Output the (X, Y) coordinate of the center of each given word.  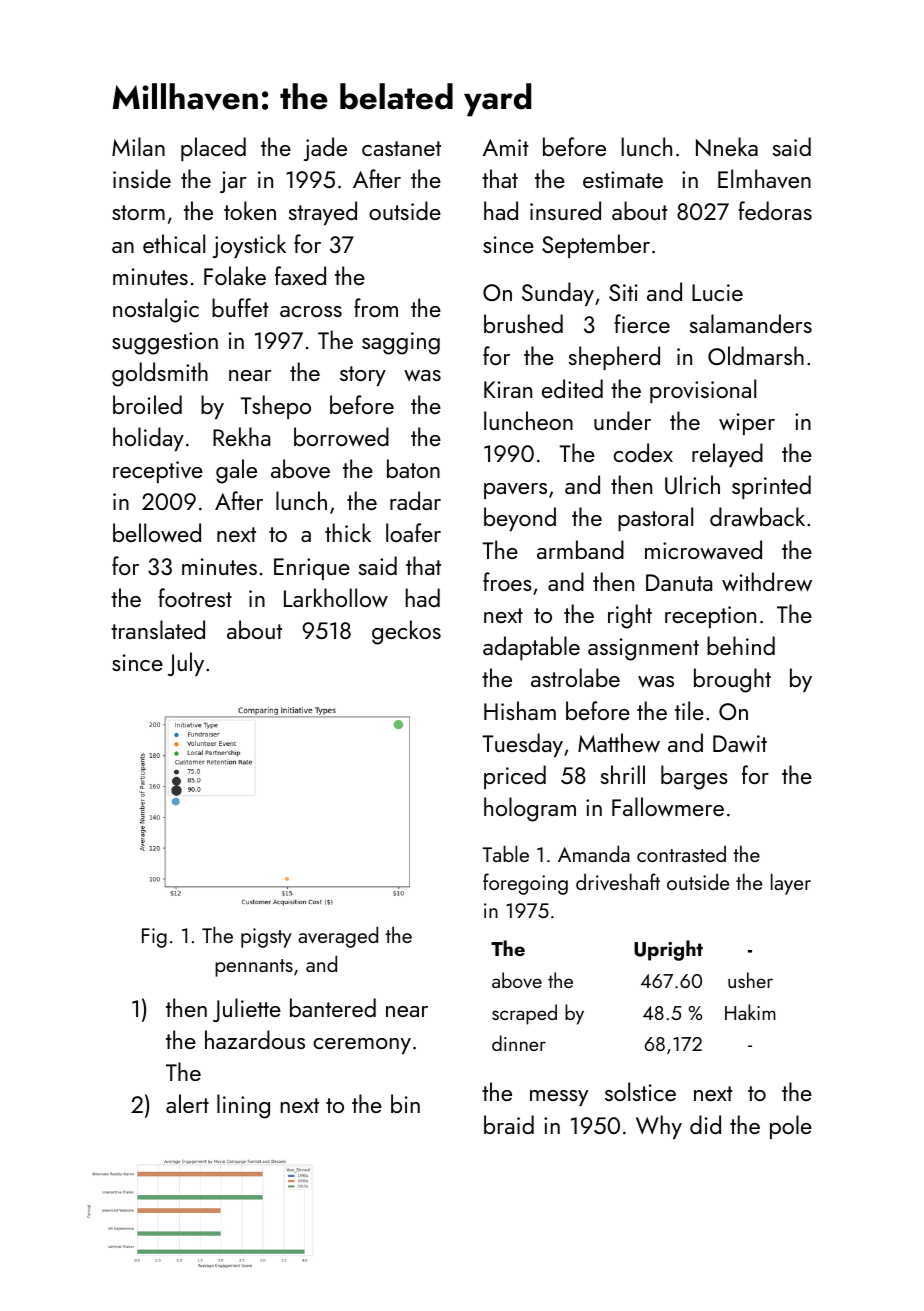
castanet (401, 148)
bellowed (157, 533)
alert (187, 1103)
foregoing (525, 884)
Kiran (508, 389)
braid (509, 1124)
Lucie (717, 292)
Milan (138, 146)
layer (791, 884)
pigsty (266, 938)
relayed (727, 455)
